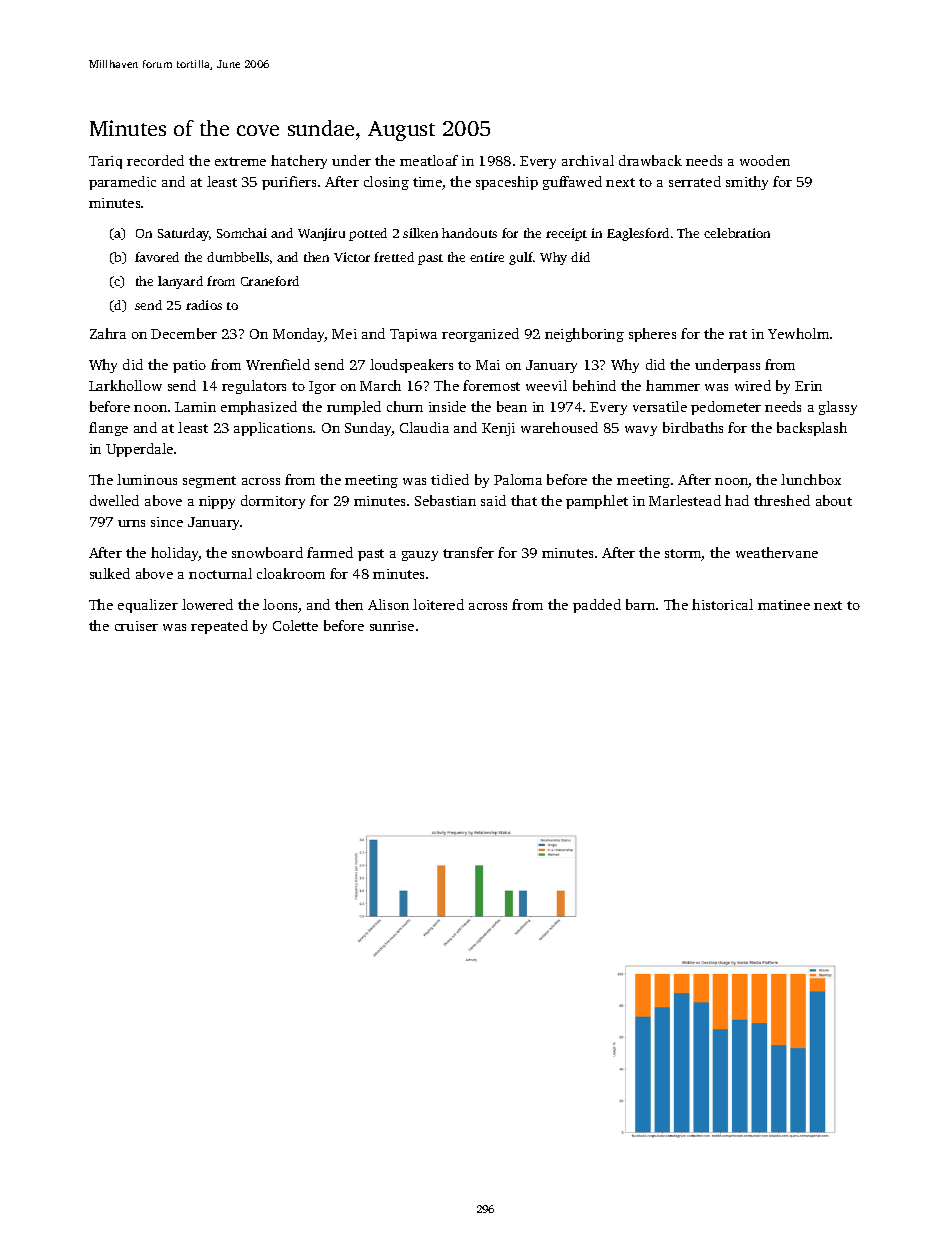 The image size is (952, 1233). Describe the element at coordinates (108, 333) in the page. I see `Zahra` at that location.
